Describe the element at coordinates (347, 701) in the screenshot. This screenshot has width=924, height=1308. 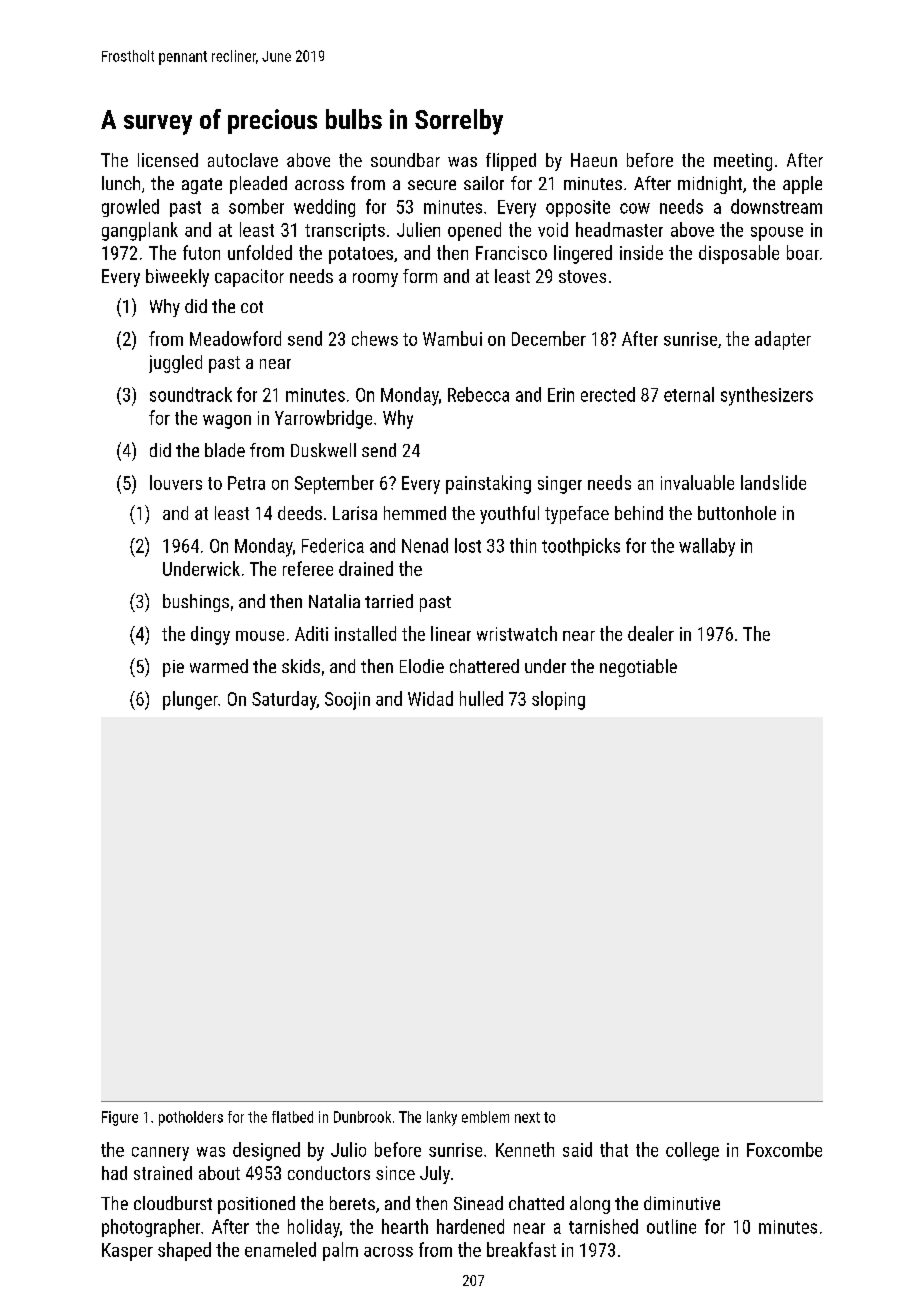
I see `Soojin` at that location.
